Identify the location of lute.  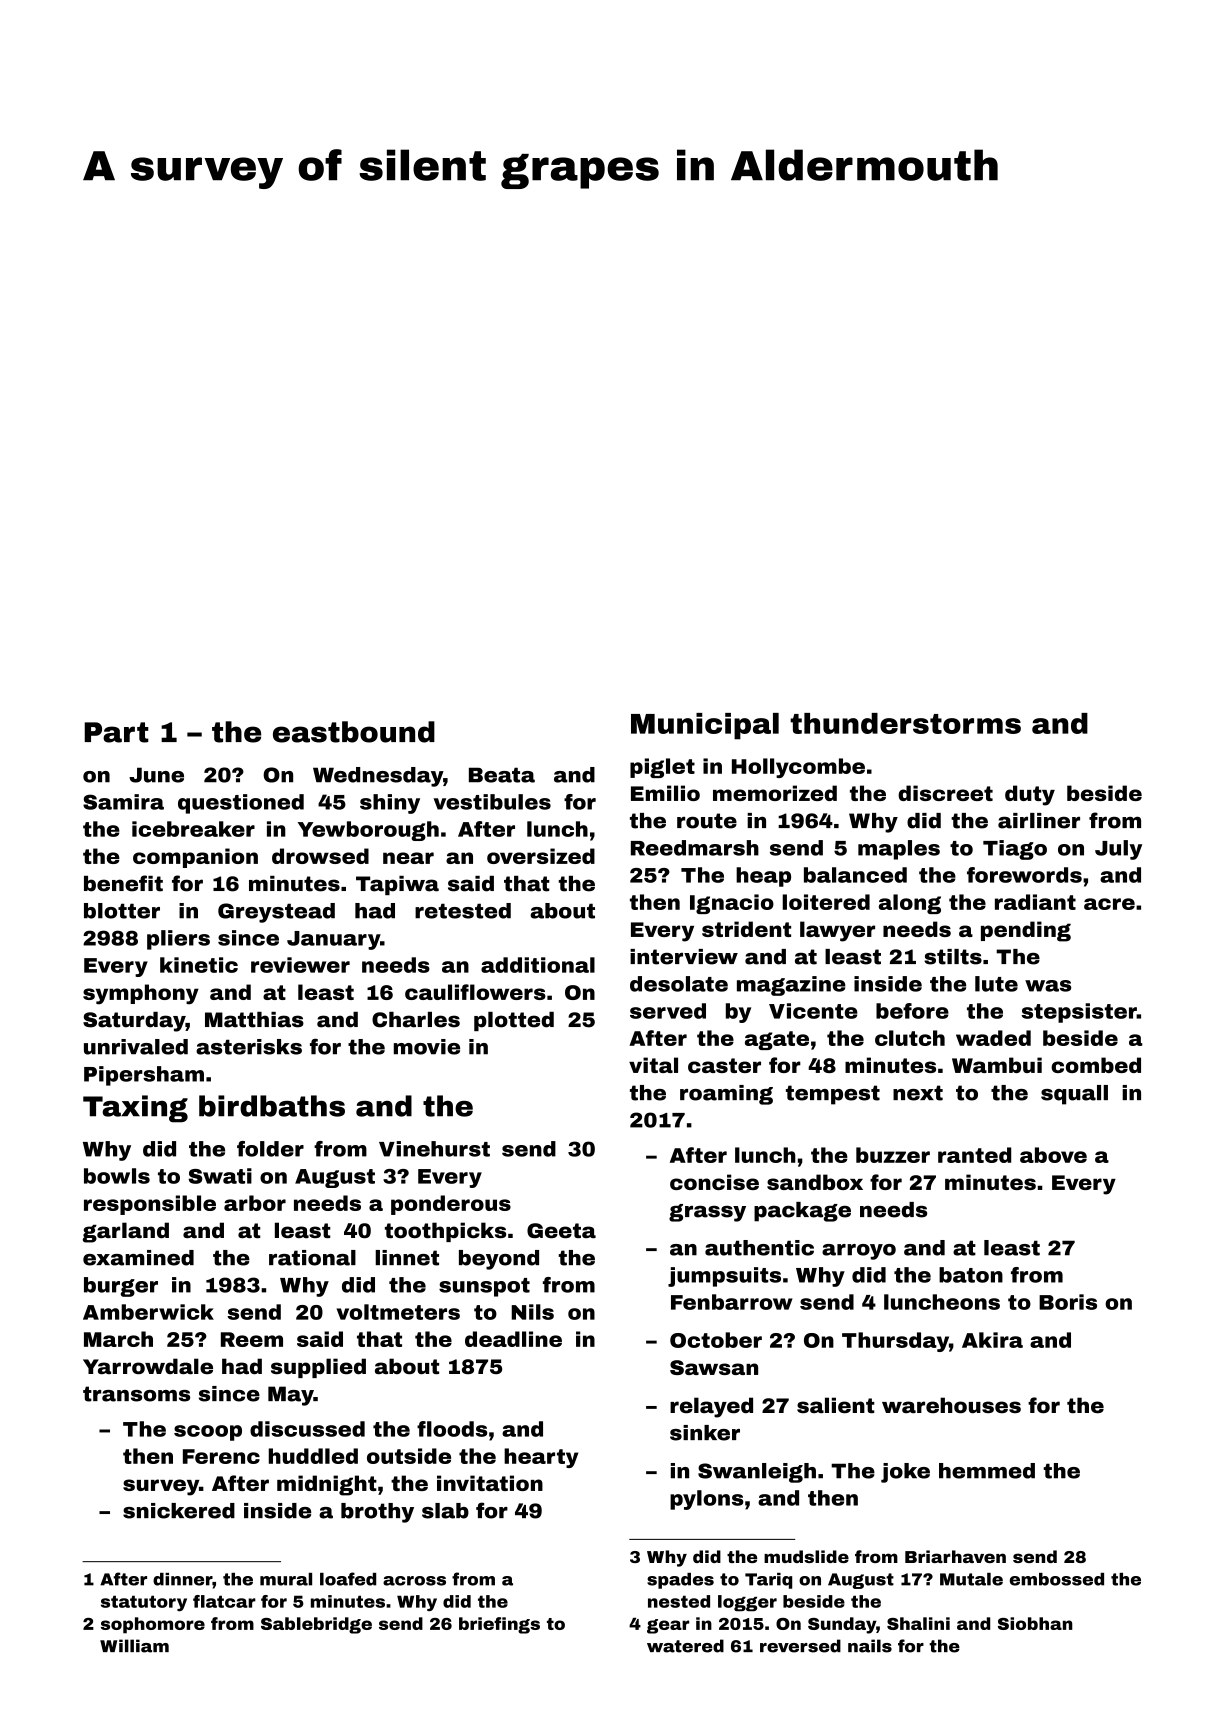
(996, 984).
